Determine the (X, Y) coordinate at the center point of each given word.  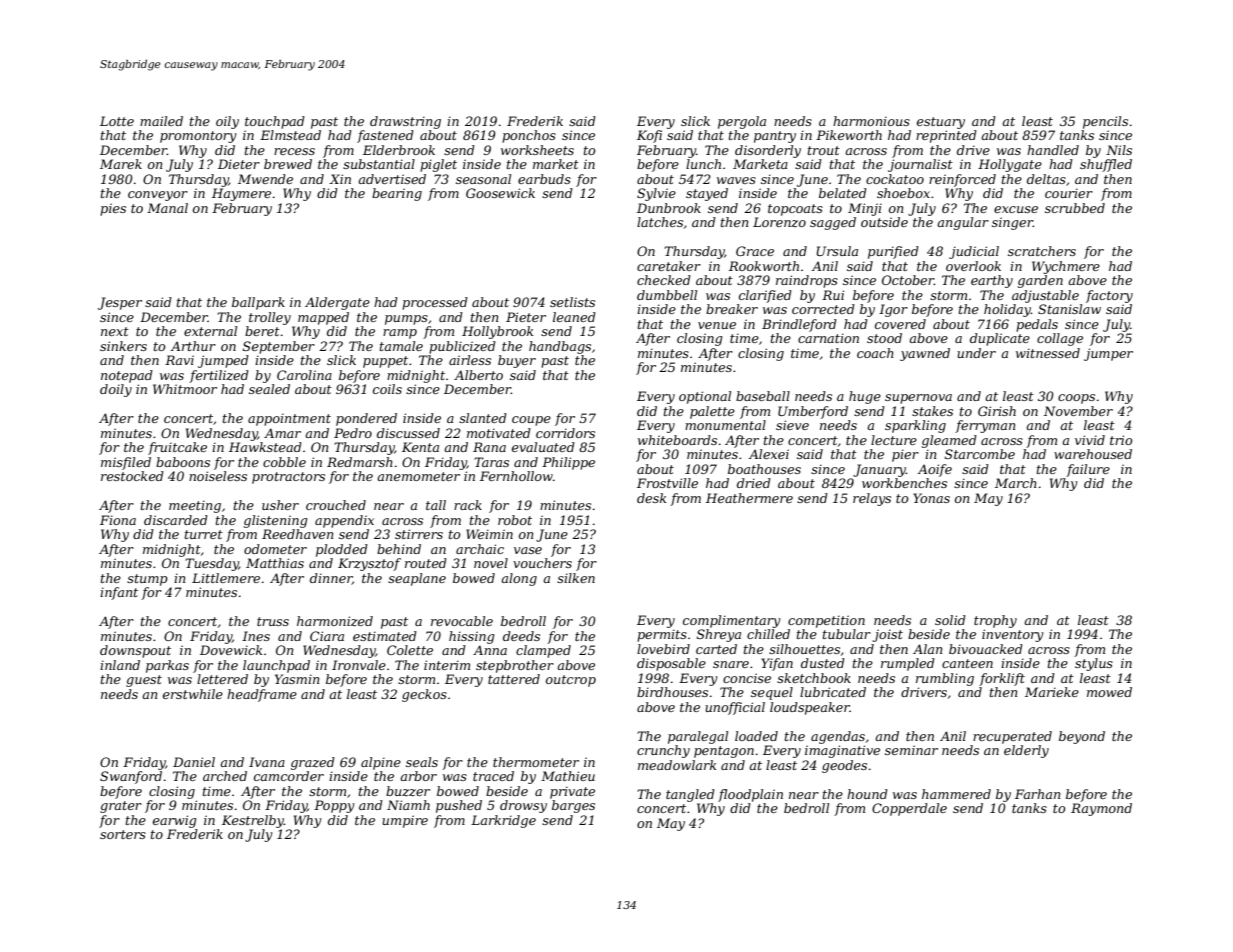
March (1016, 483)
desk (651, 498)
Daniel (194, 762)
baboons (183, 462)
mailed (161, 121)
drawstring (405, 122)
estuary (941, 123)
